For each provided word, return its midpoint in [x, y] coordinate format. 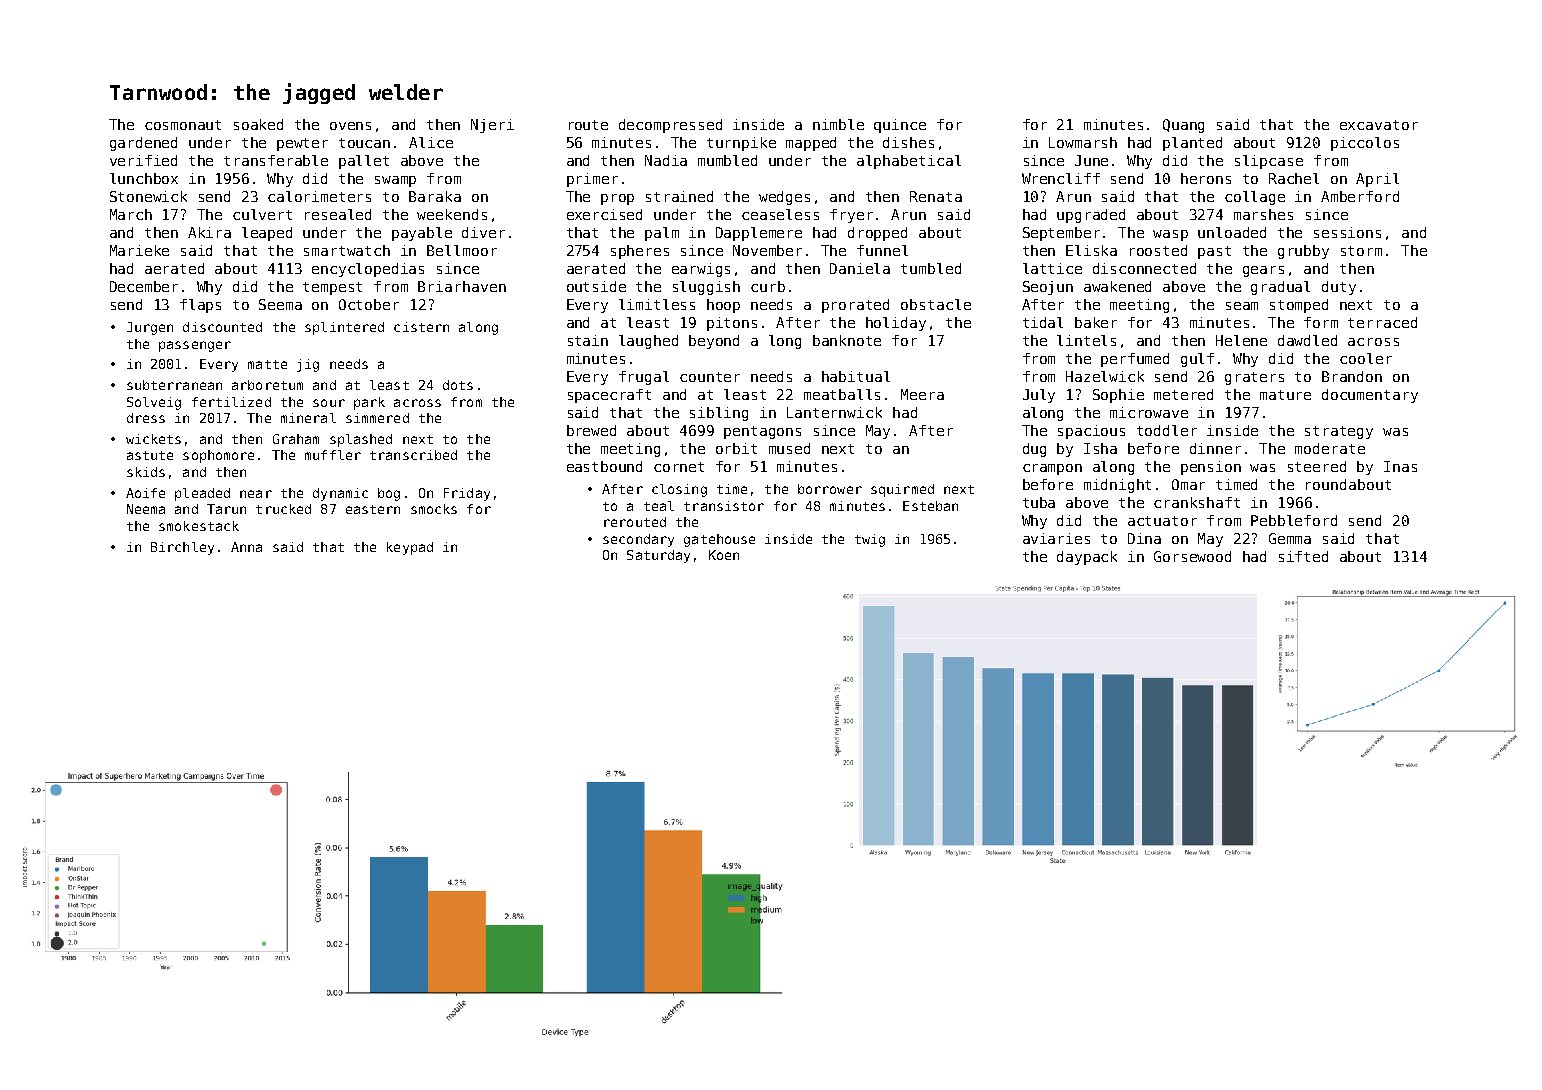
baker [1096, 322]
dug [1034, 450]
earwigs [701, 270]
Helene [1241, 340]
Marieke [139, 250]
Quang [1183, 126]
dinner [1215, 448]
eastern [373, 509]
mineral [308, 418]
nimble [838, 124]
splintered [344, 328]
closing [679, 490]
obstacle [936, 304]
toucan [364, 143]
